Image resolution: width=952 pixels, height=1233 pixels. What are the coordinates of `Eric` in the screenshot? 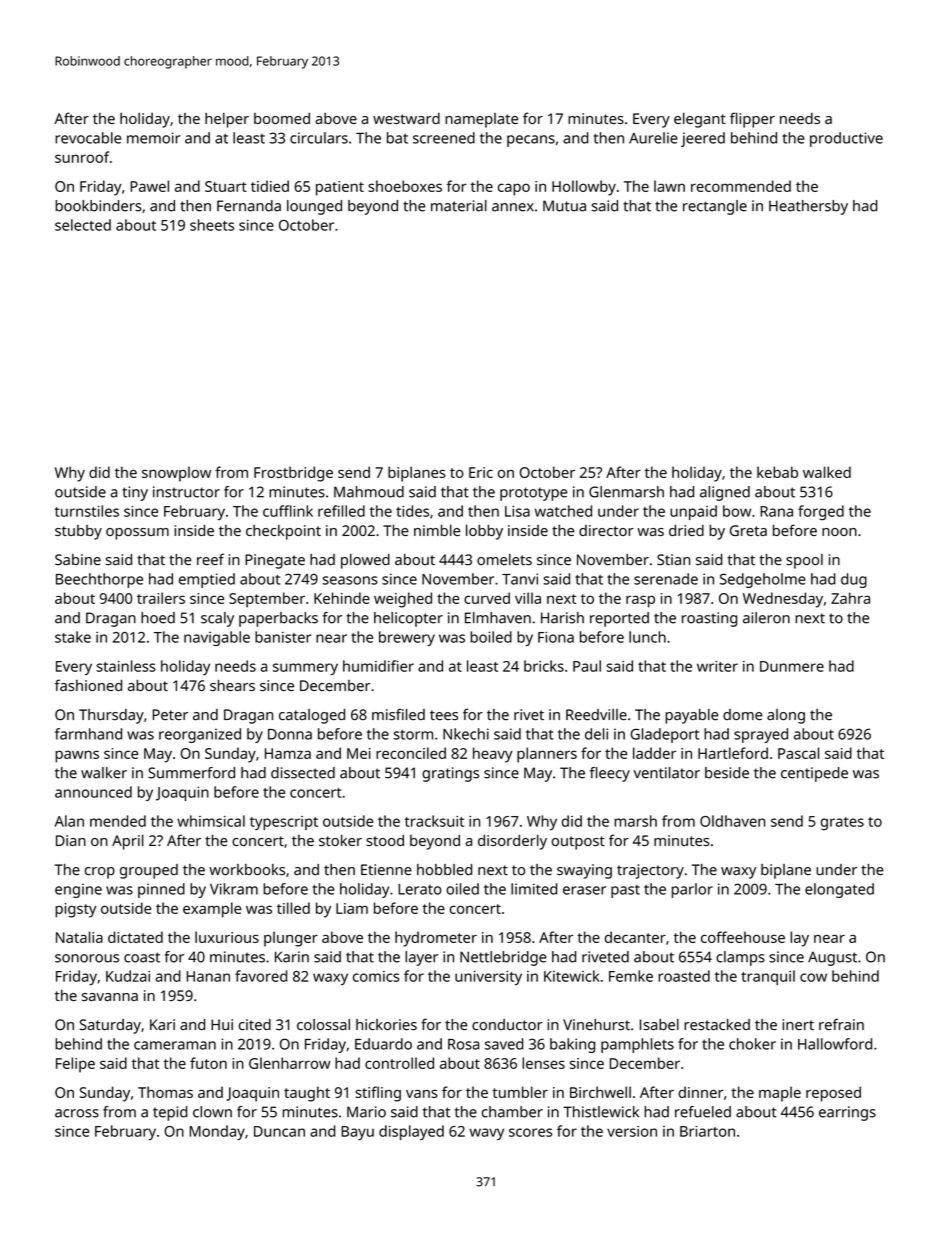 It's located at (481, 472).
